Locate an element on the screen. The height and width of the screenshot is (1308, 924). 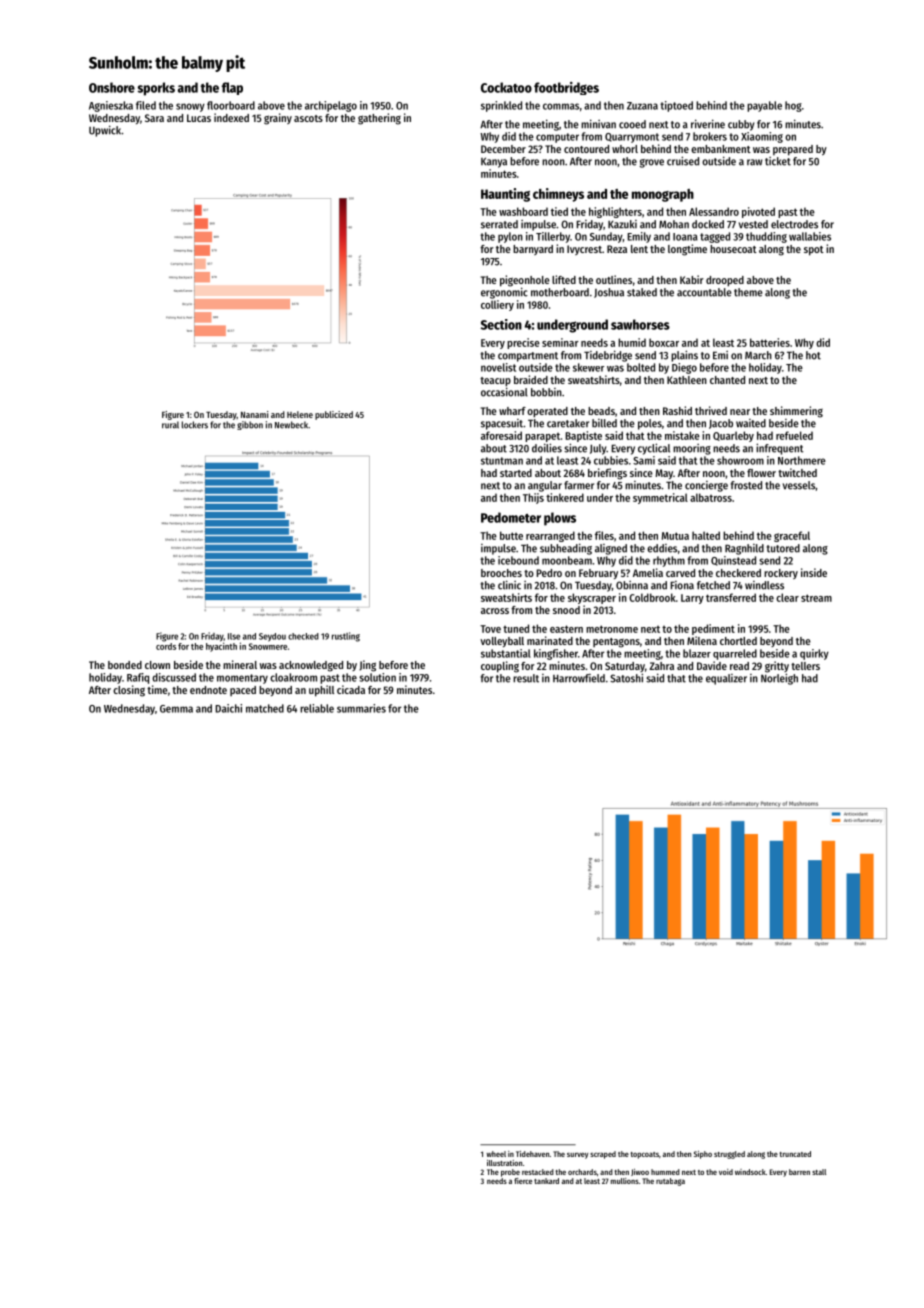
cords is located at coordinates (166, 646).
